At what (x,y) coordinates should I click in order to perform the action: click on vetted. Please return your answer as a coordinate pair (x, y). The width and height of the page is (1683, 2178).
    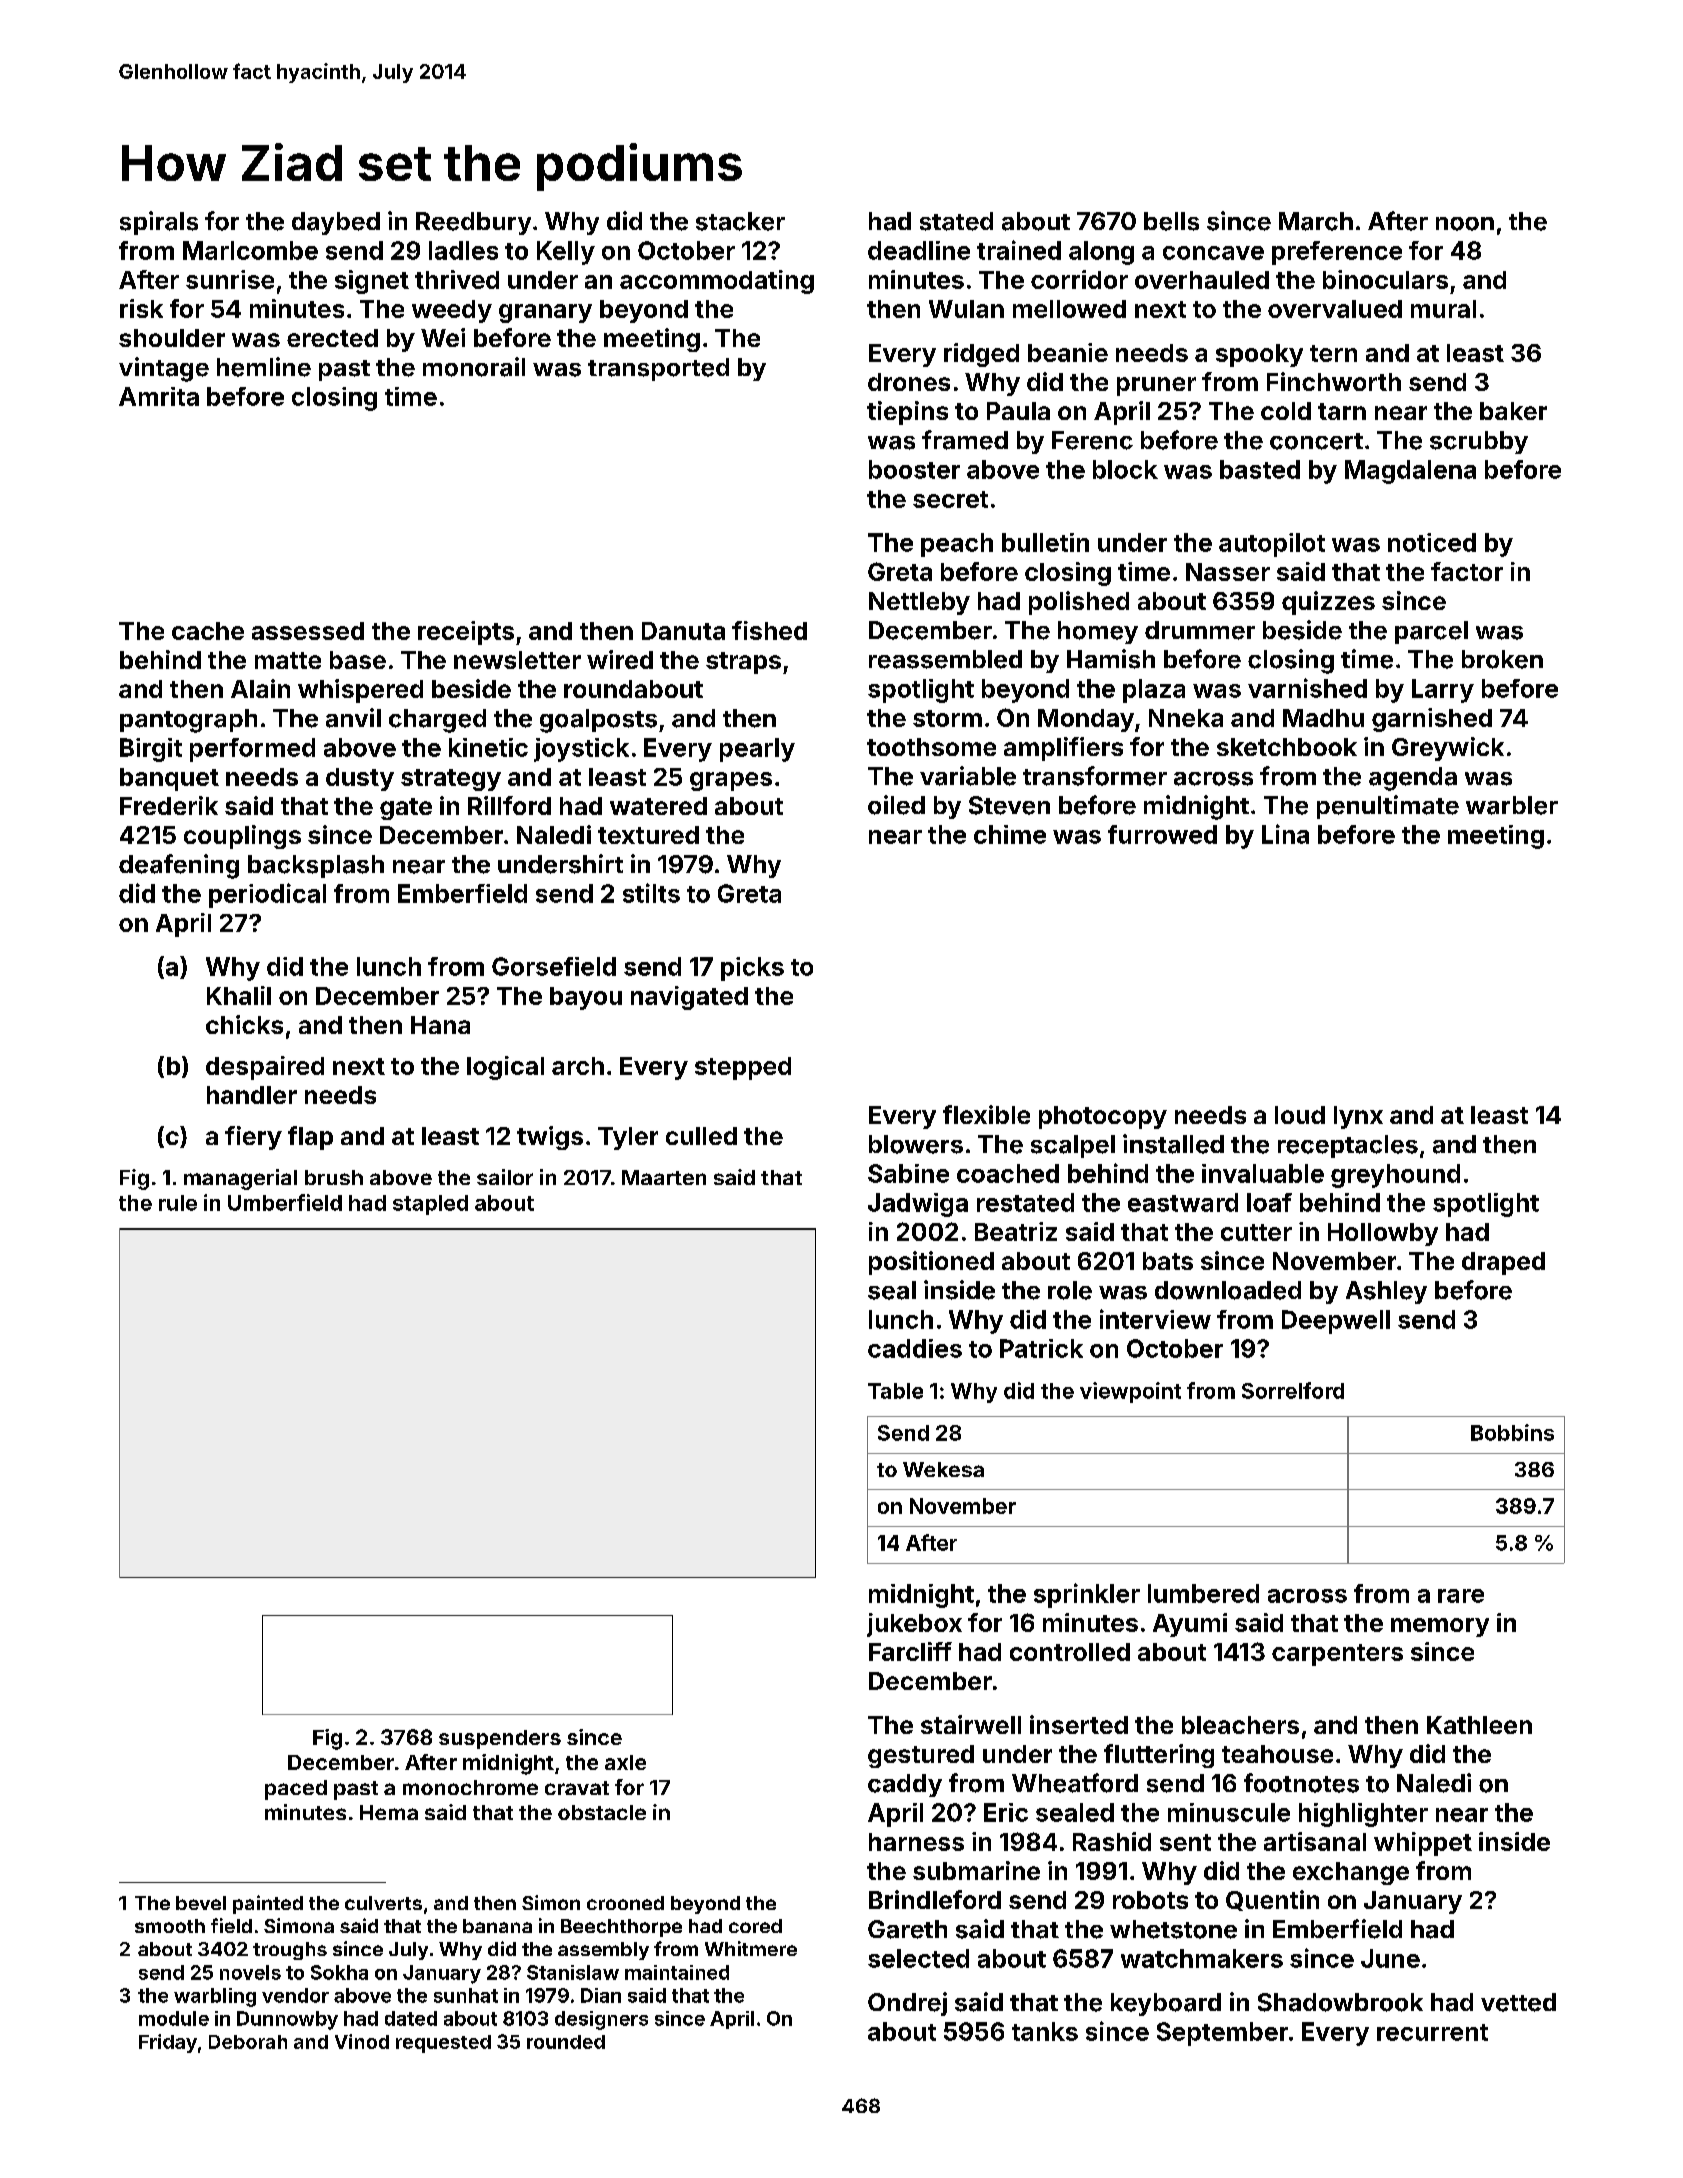
    Looking at the image, I should click on (1518, 2002).
